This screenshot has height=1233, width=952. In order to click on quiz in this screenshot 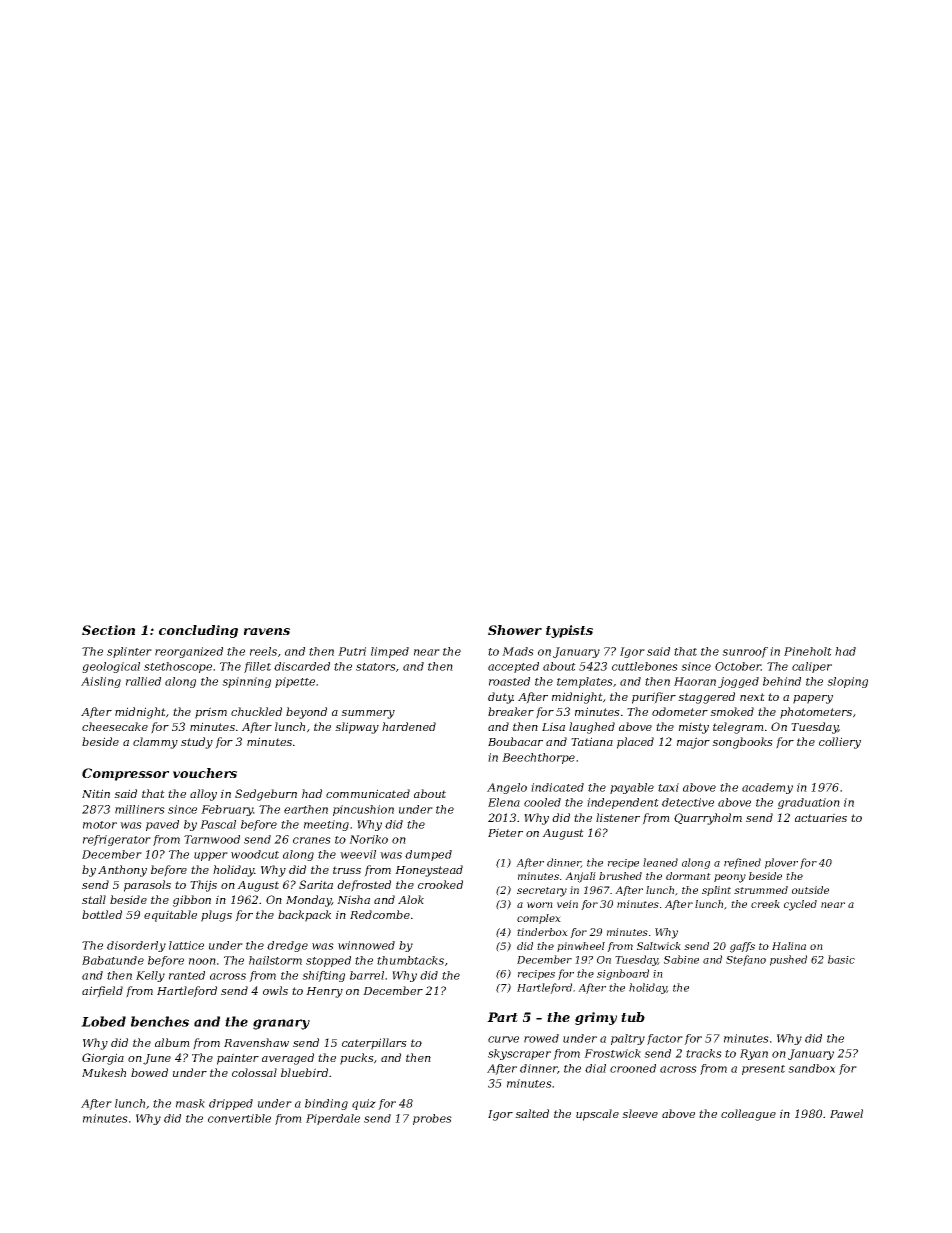, I will do `click(364, 1104)`.
